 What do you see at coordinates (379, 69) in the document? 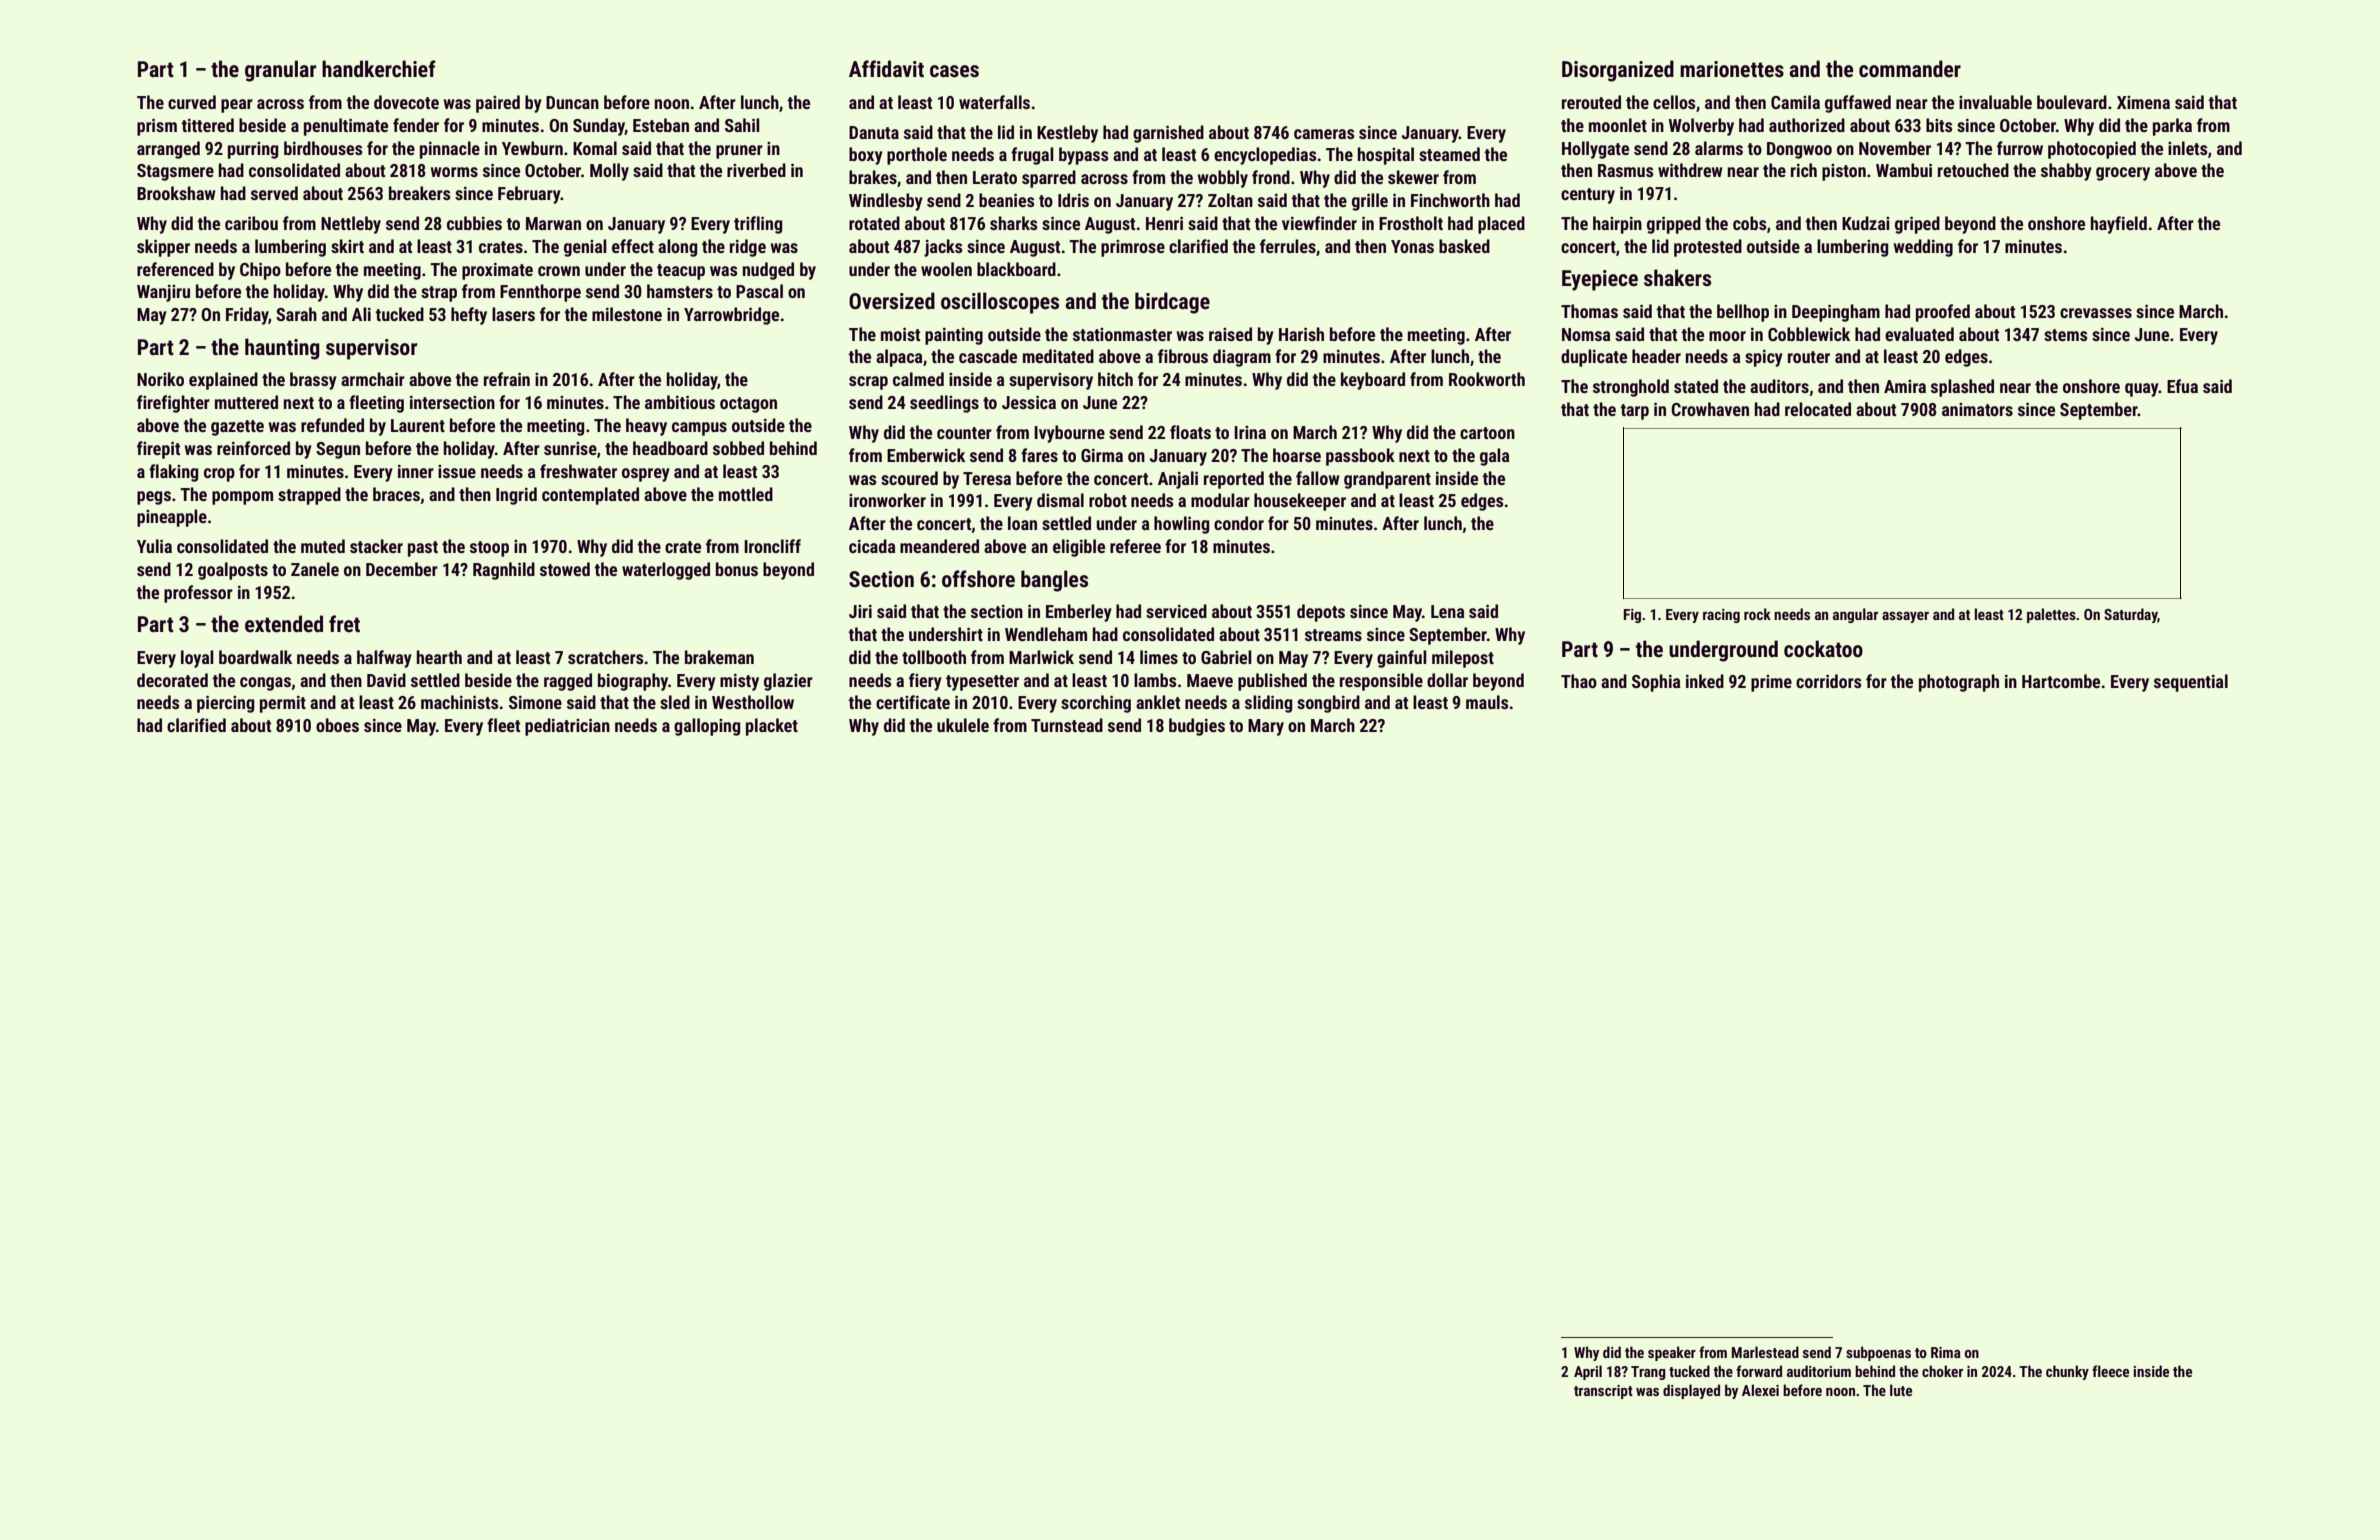
I see `handkerchief` at bounding box center [379, 69].
